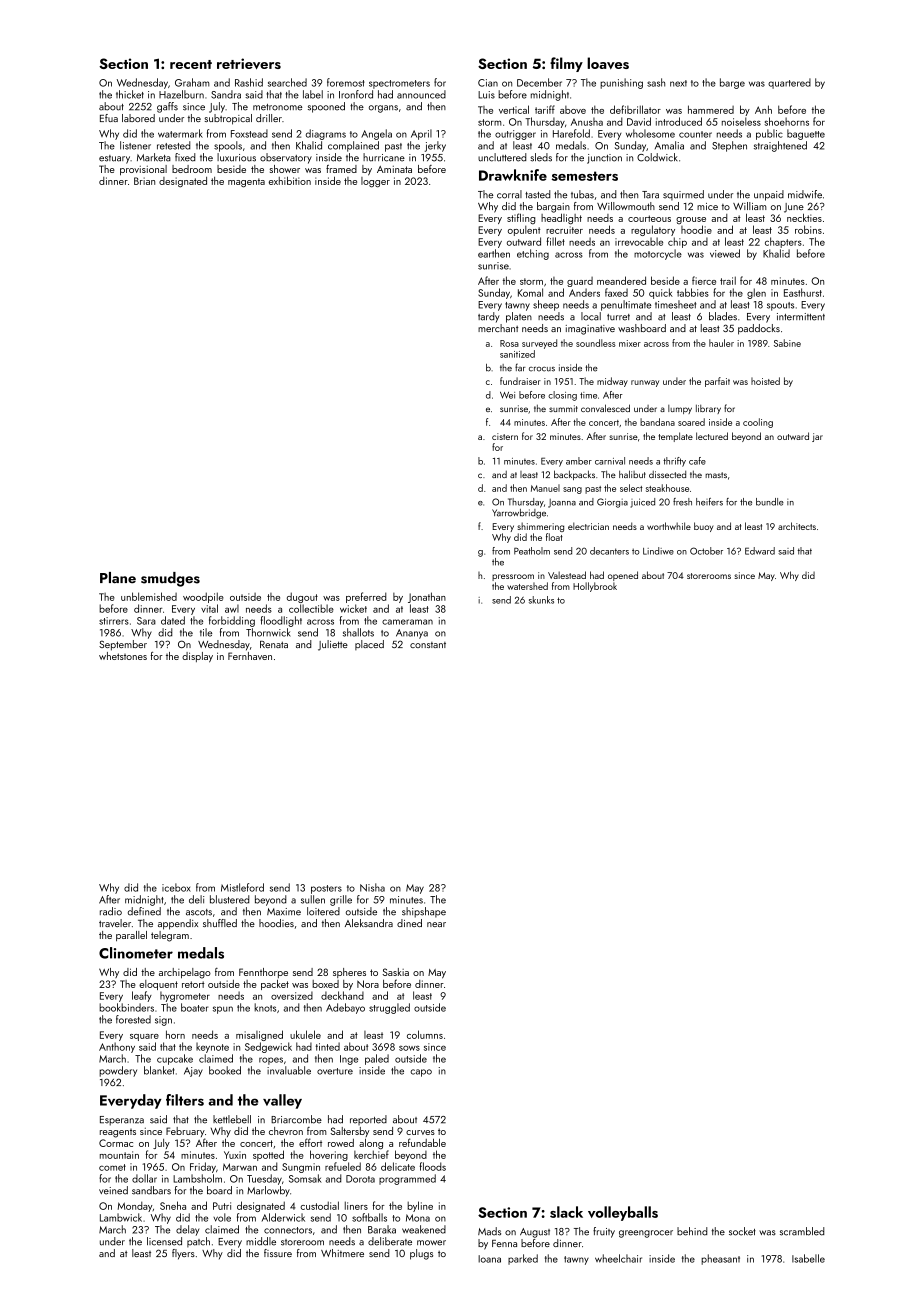 The image size is (924, 1308). I want to click on Plane, so click(118, 578).
